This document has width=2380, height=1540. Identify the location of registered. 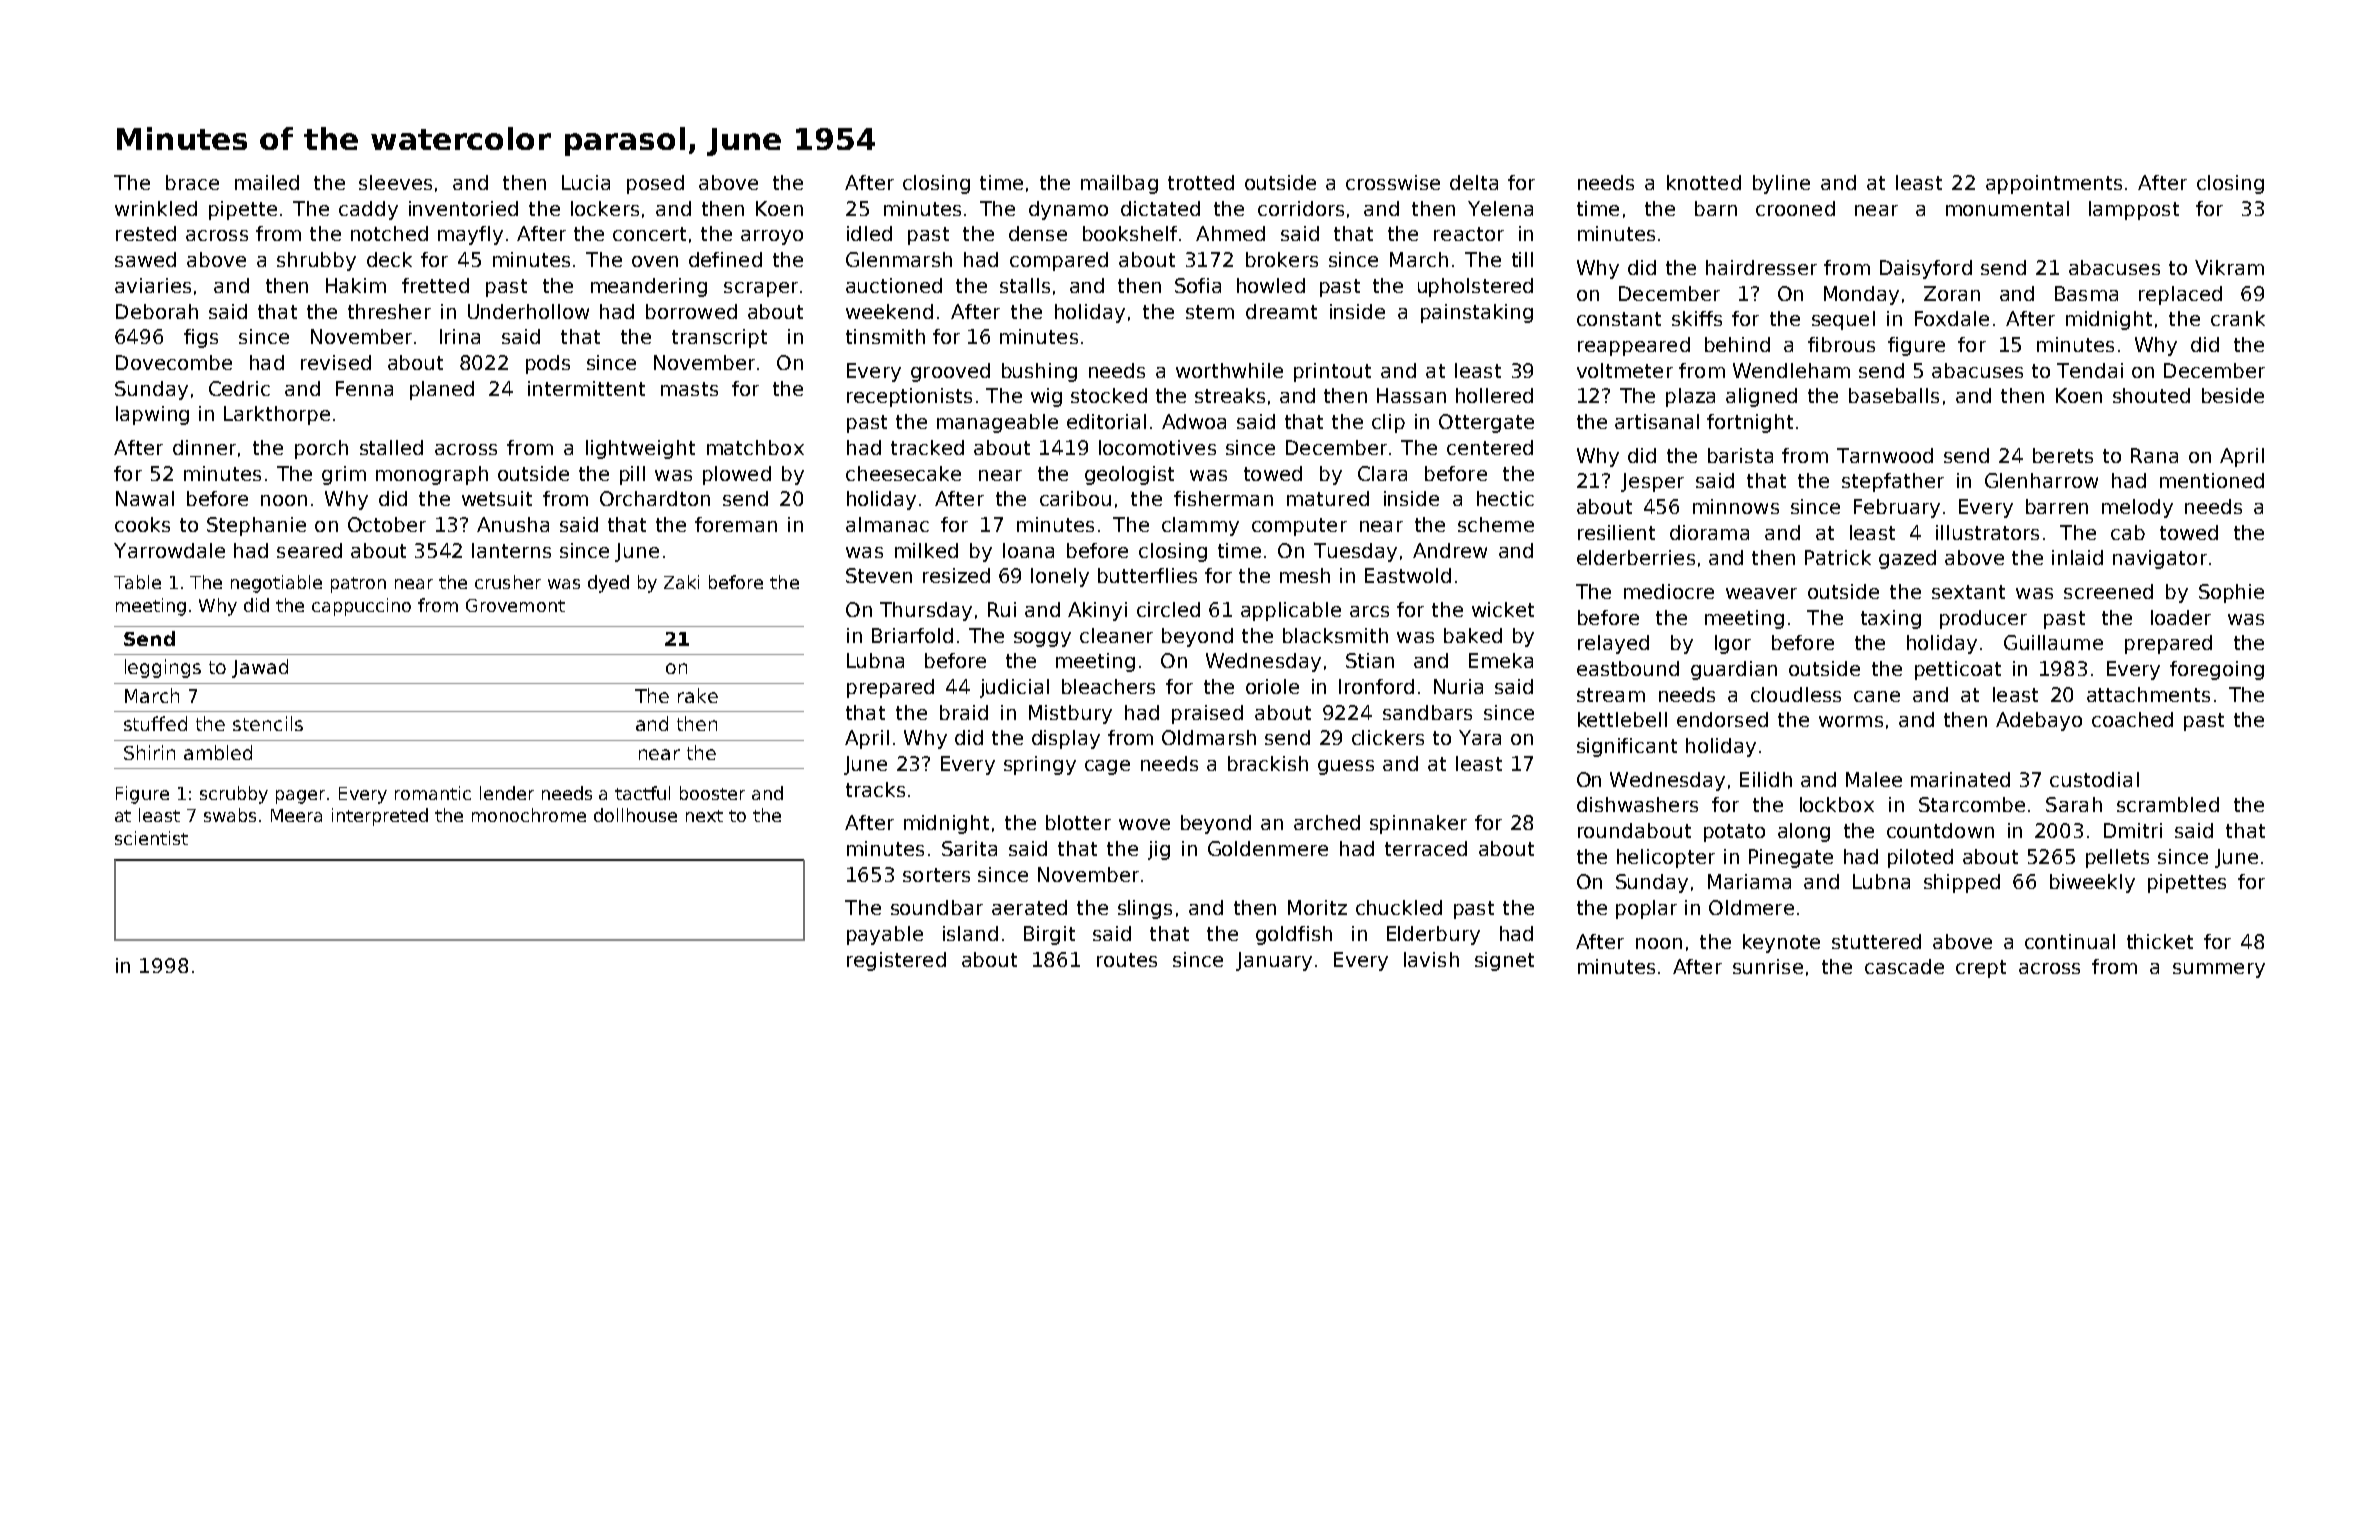
(896, 961).
